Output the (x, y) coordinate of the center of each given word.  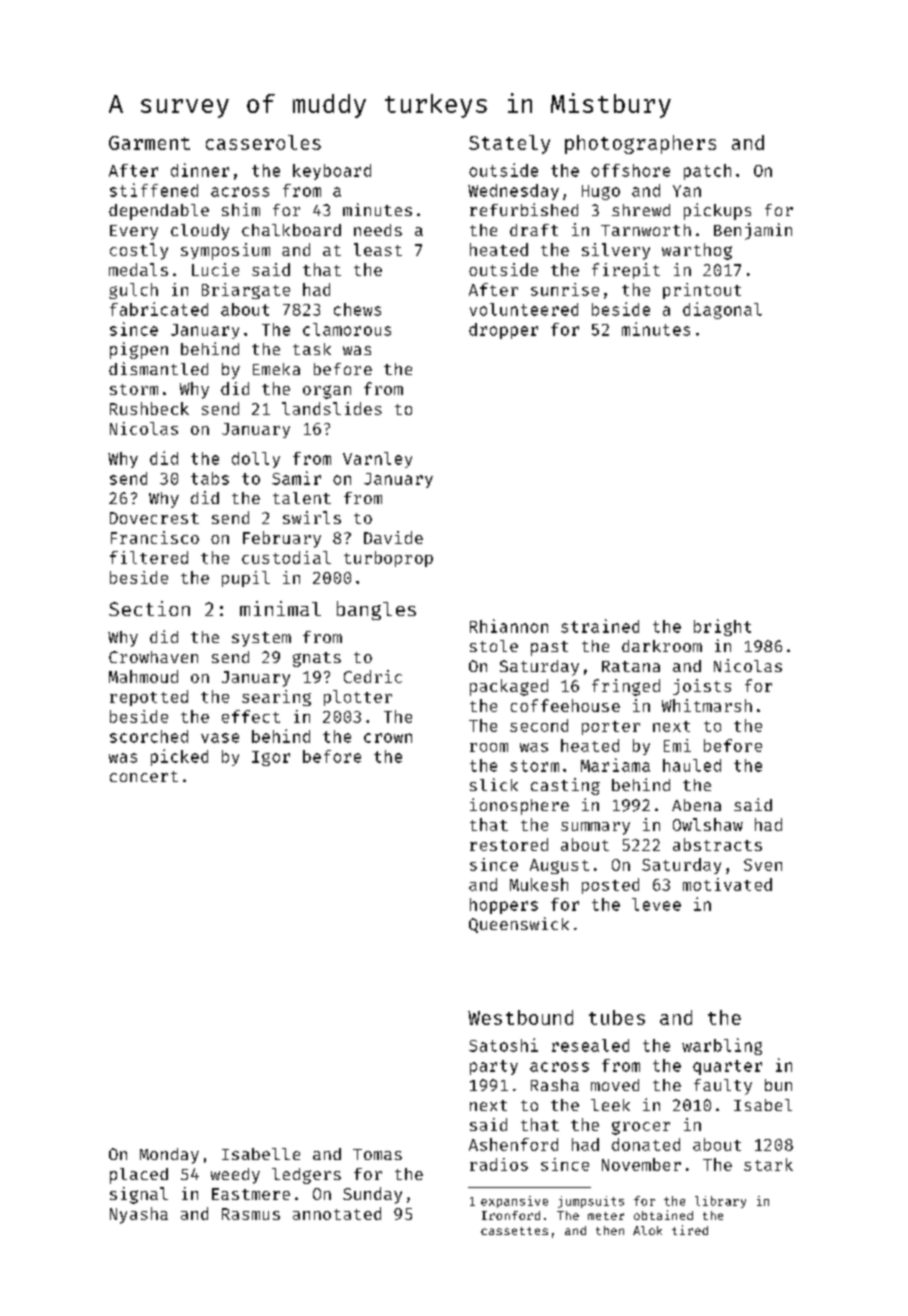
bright (722, 627)
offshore (630, 170)
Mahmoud (143, 676)
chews (357, 309)
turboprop (388, 559)
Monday (169, 1156)
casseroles (263, 142)
